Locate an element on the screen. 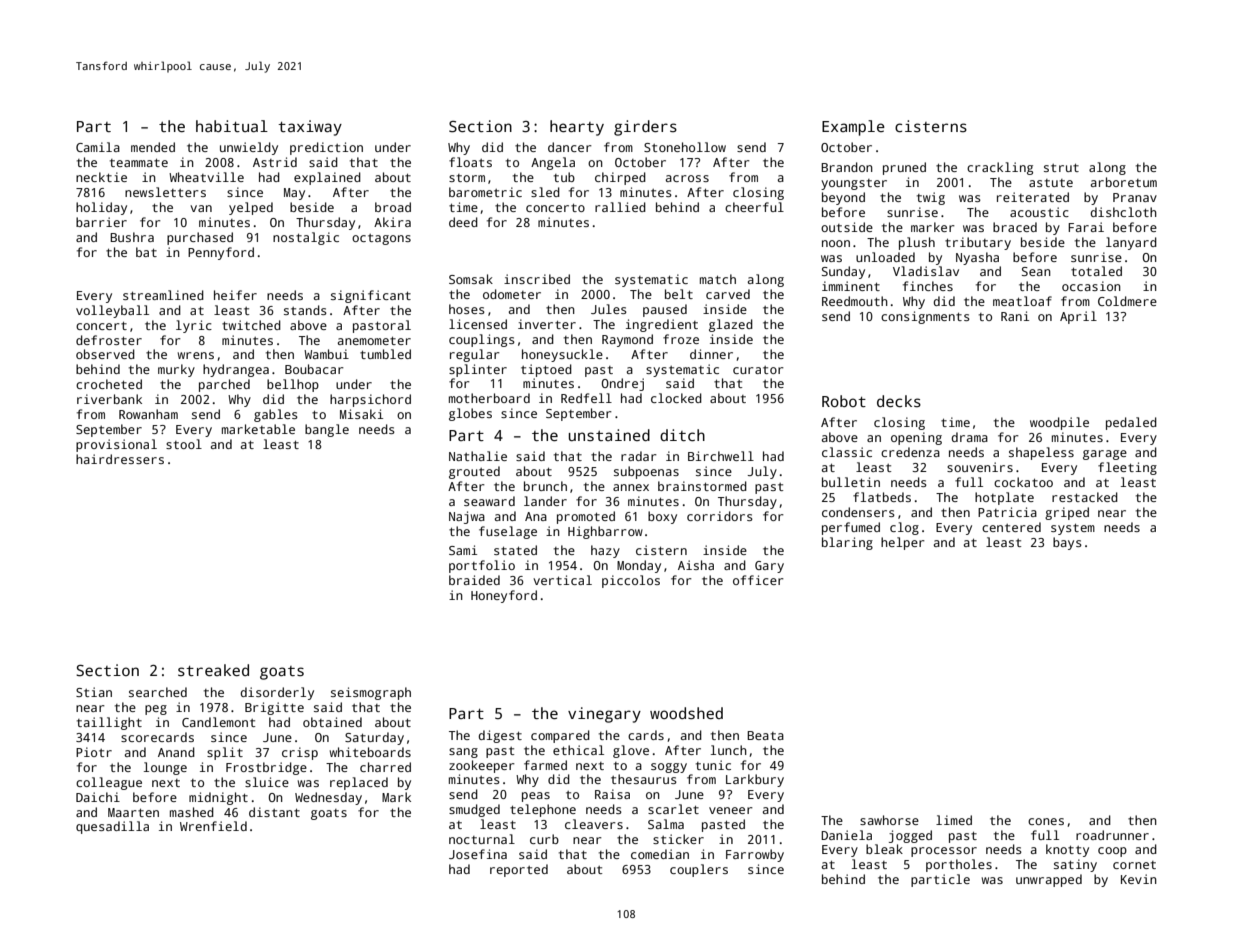 The image size is (1233, 952). limed is located at coordinates (954, 820).
